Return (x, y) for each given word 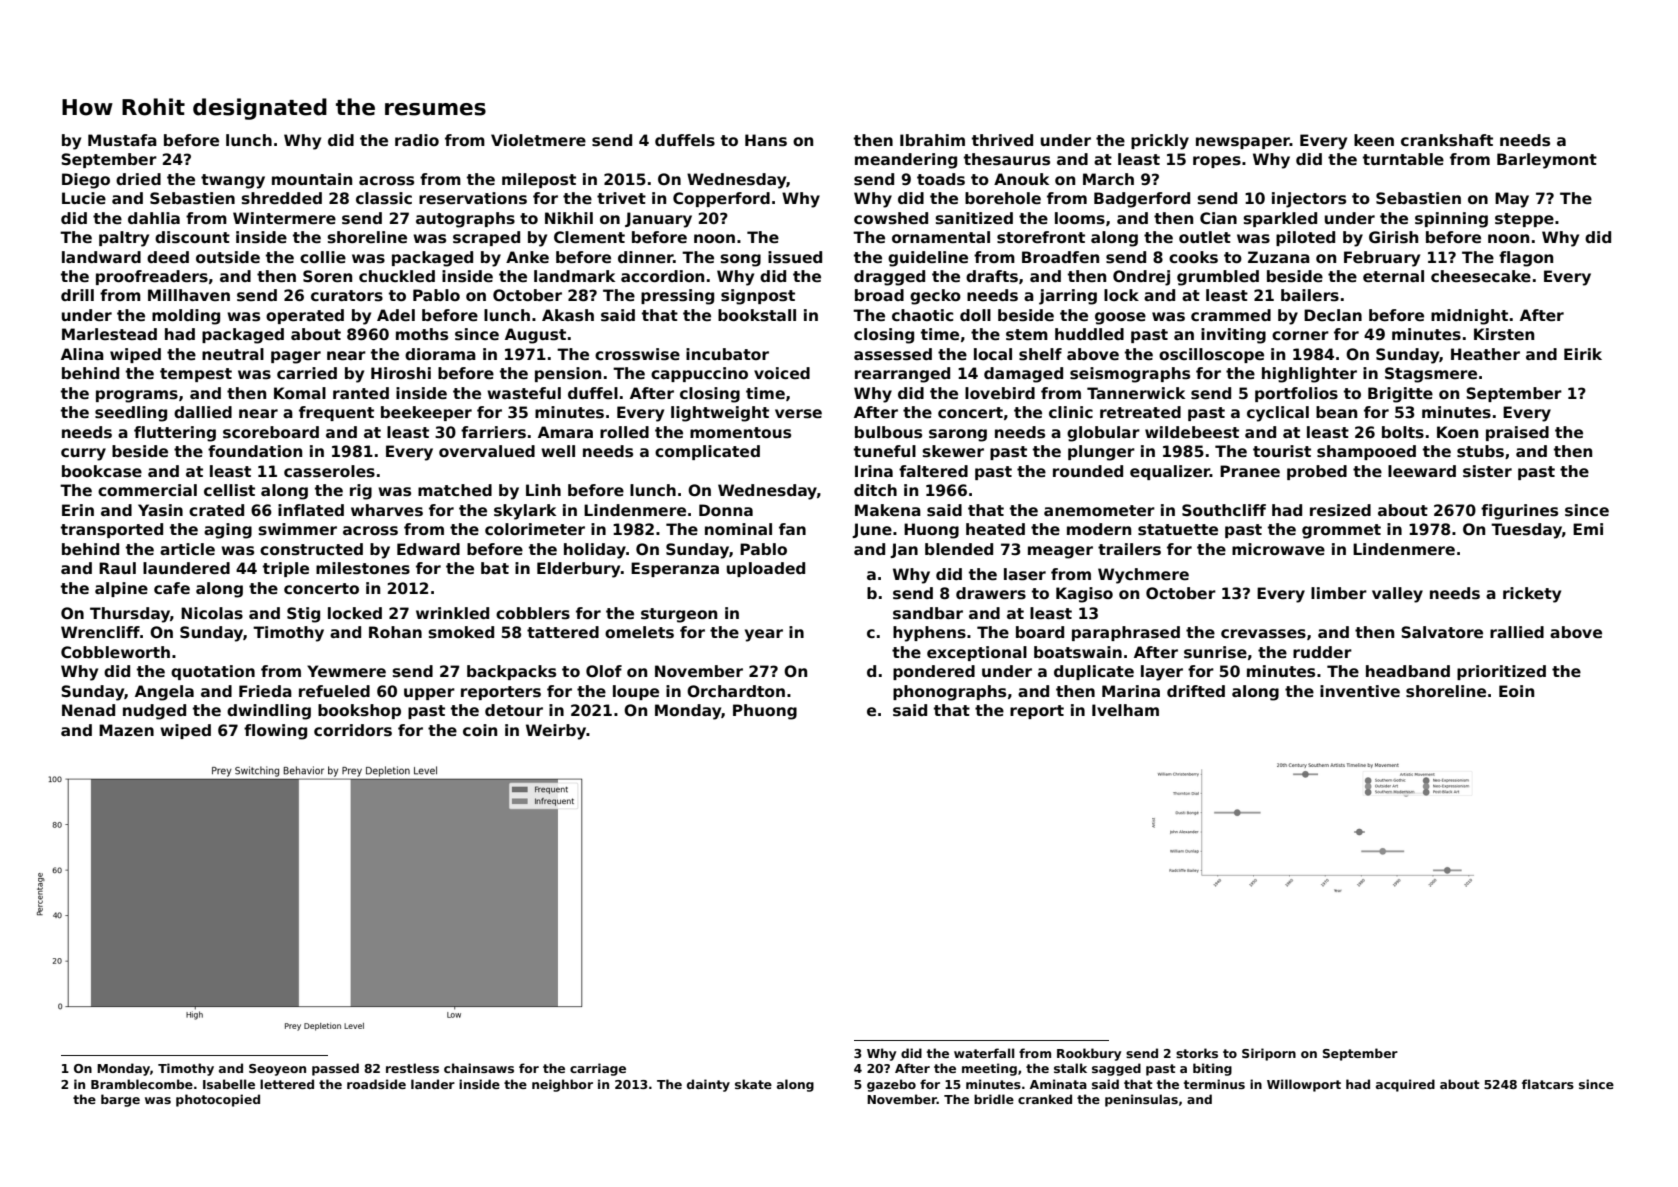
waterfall (984, 1053)
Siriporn (1269, 1054)
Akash (568, 315)
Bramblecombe (142, 1084)
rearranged (902, 375)
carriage (598, 1069)
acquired (1405, 1085)
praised (1517, 433)
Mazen (126, 730)
